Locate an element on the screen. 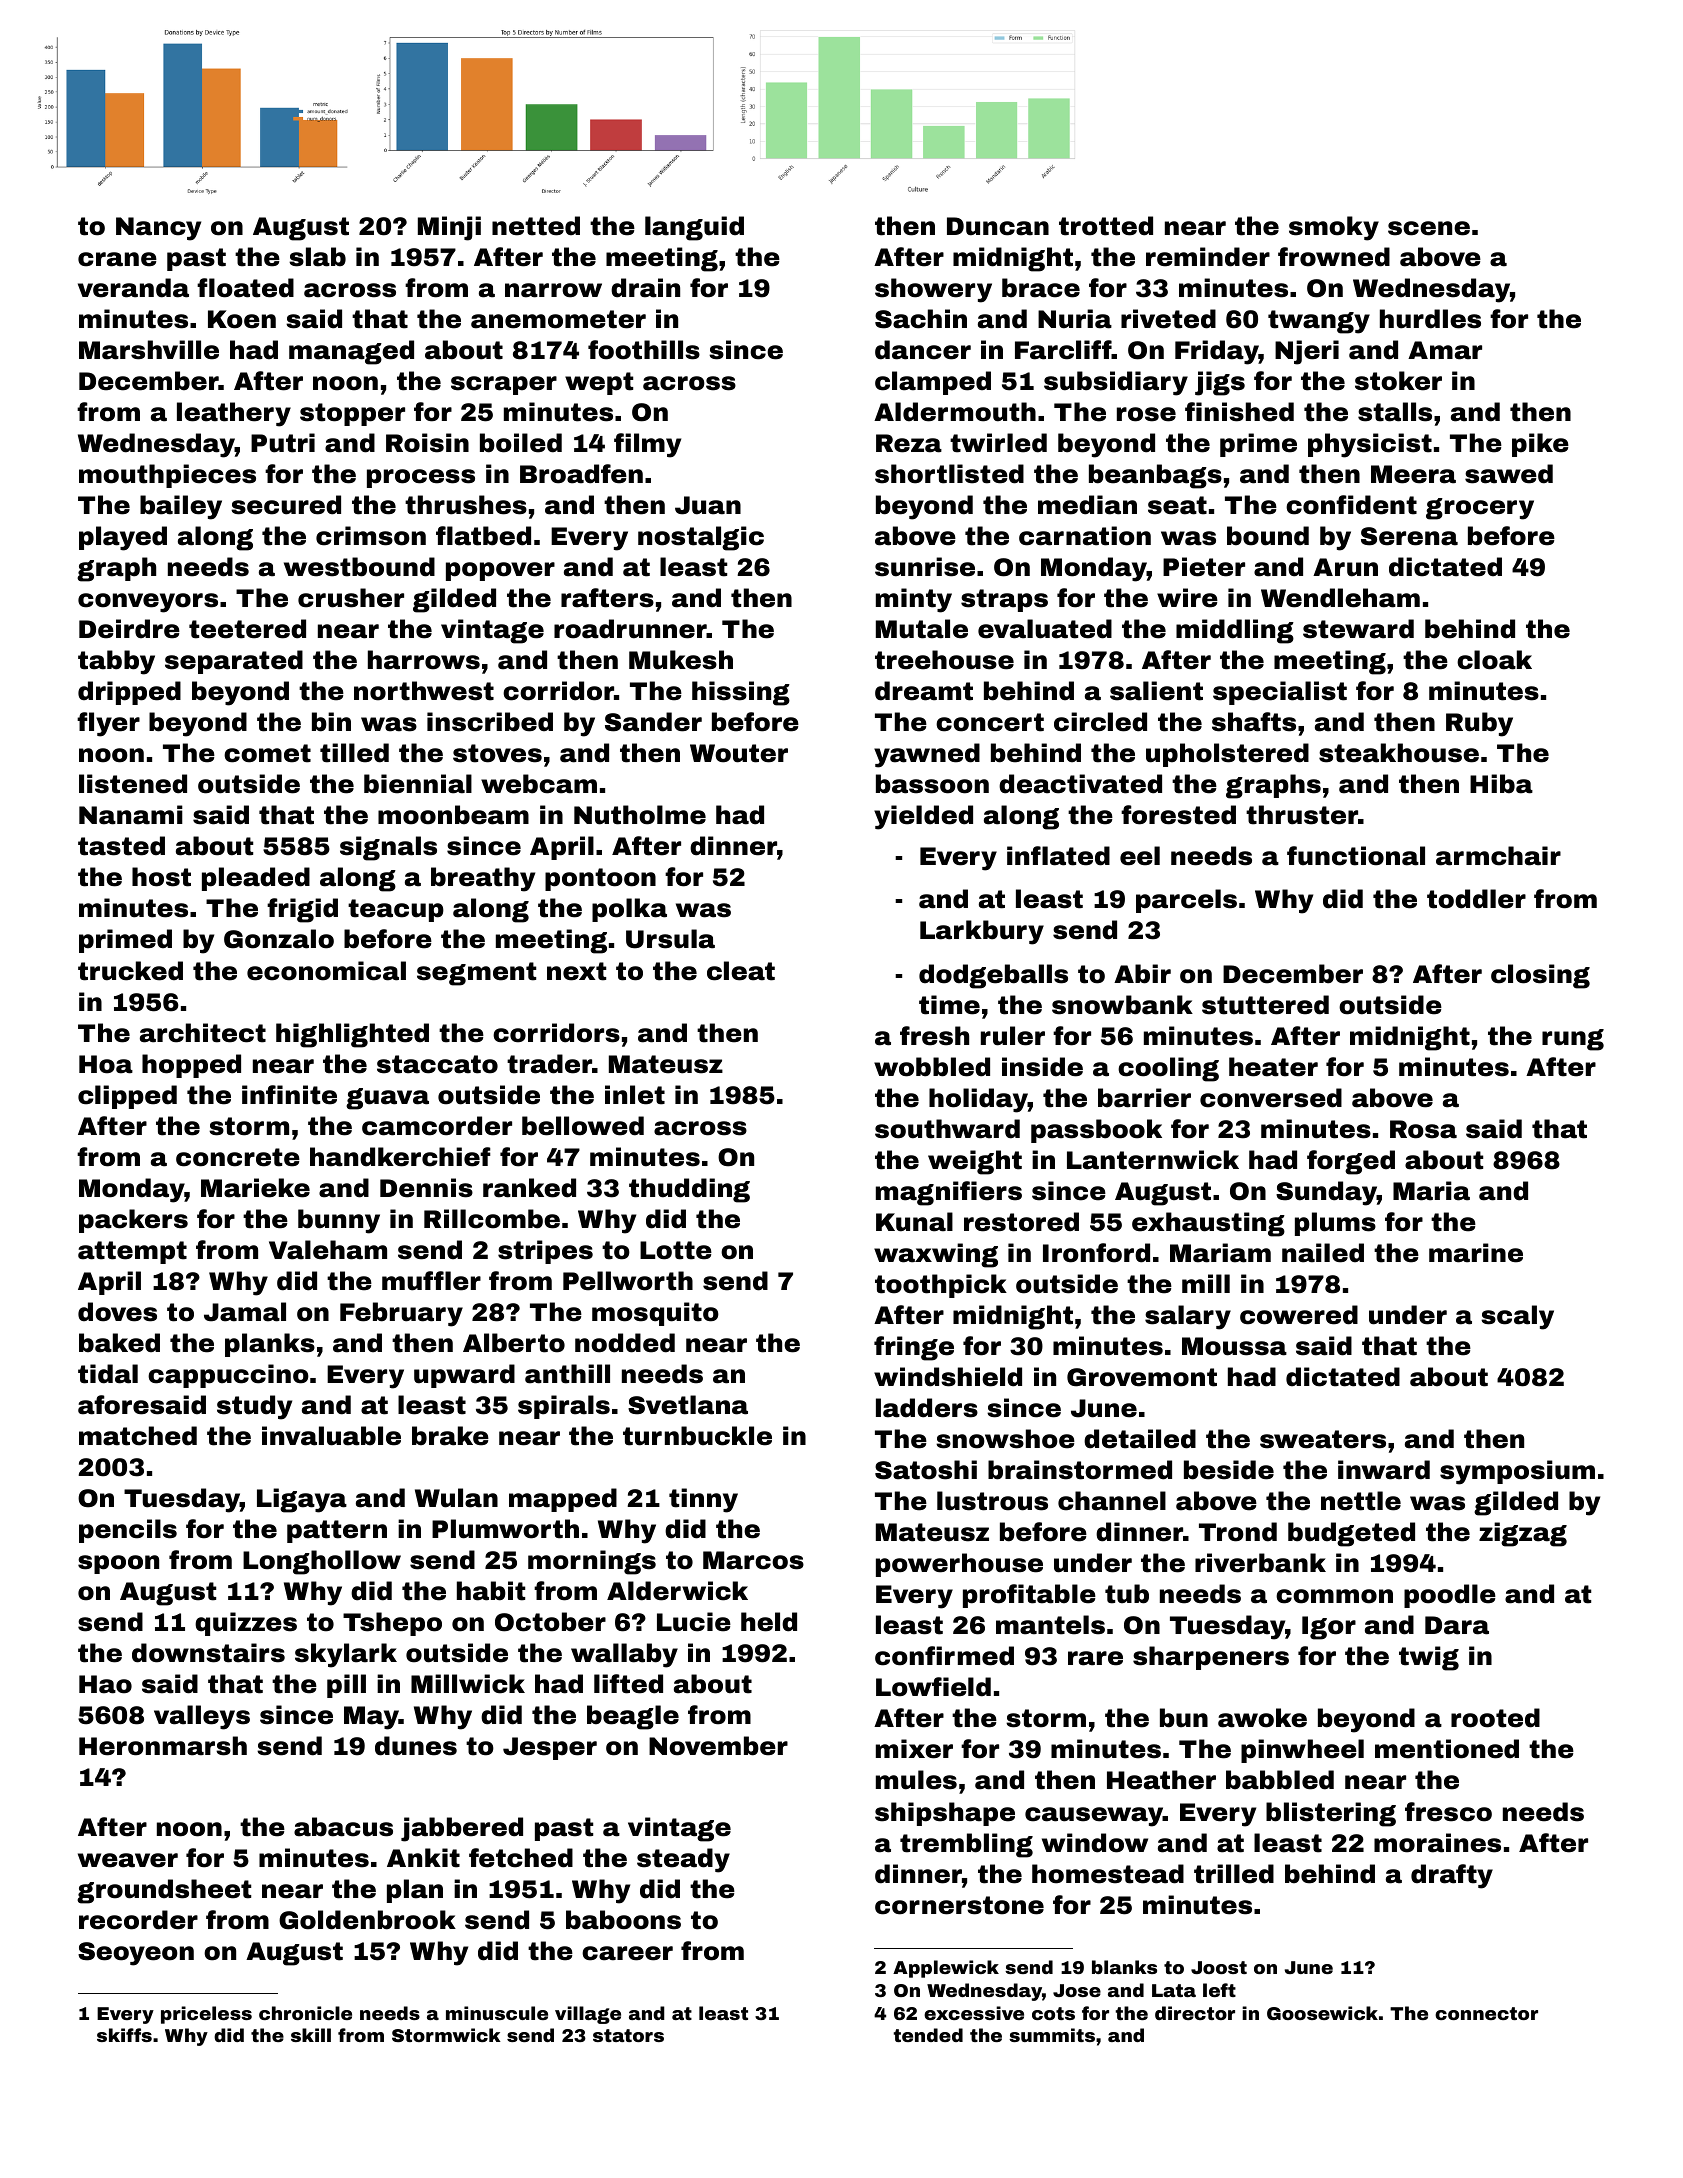  minuscule is located at coordinates (497, 2013).
